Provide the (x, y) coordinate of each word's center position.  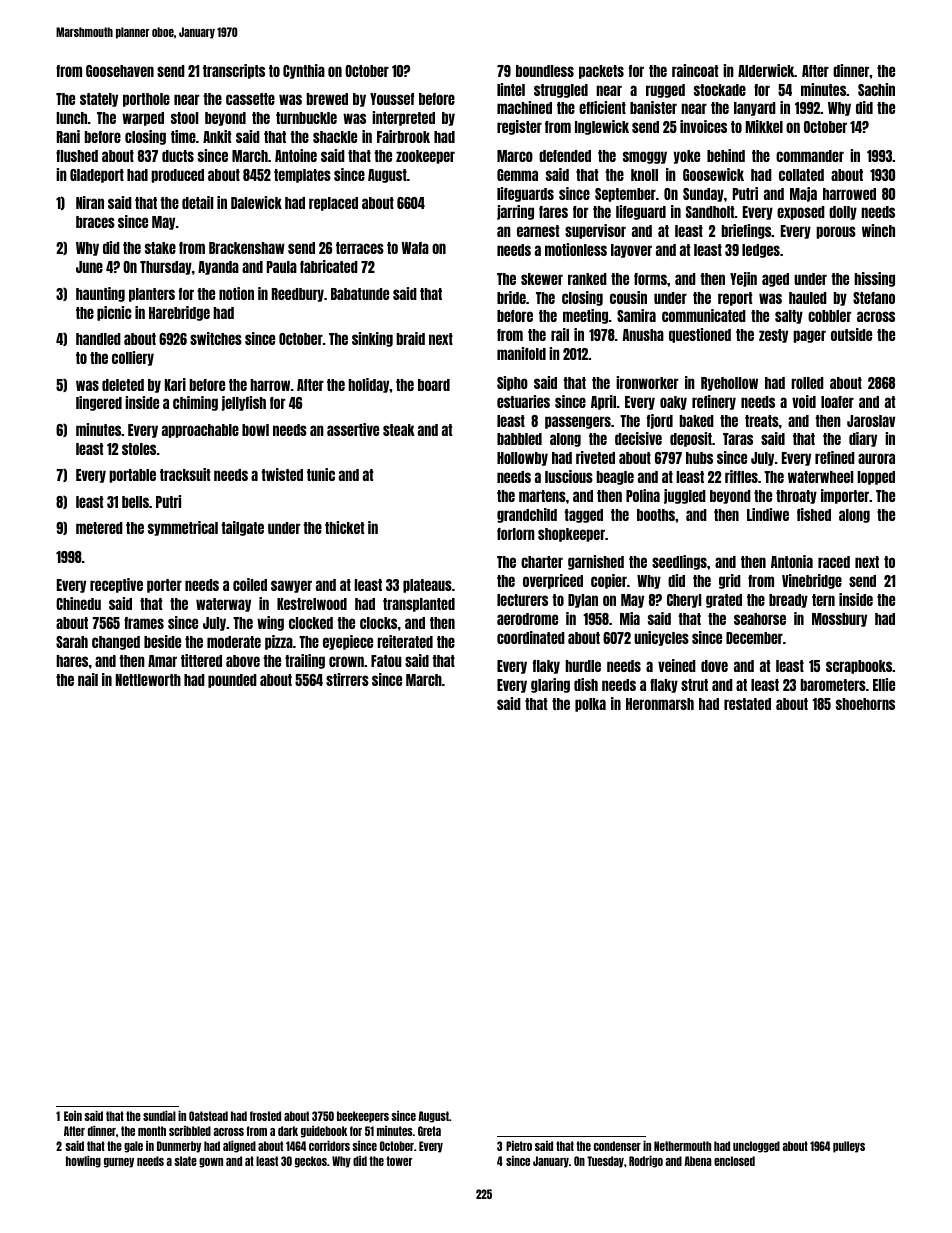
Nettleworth (148, 680)
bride (511, 297)
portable (132, 476)
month (152, 1131)
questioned (700, 335)
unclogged (756, 1147)
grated (724, 601)
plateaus (427, 586)
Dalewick (256, 202)
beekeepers (363, 1117)
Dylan (583, 601)
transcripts (234, 71)
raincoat (695, 70)
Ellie (884, 684)
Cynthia (304, 71)
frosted (265, 1116)
